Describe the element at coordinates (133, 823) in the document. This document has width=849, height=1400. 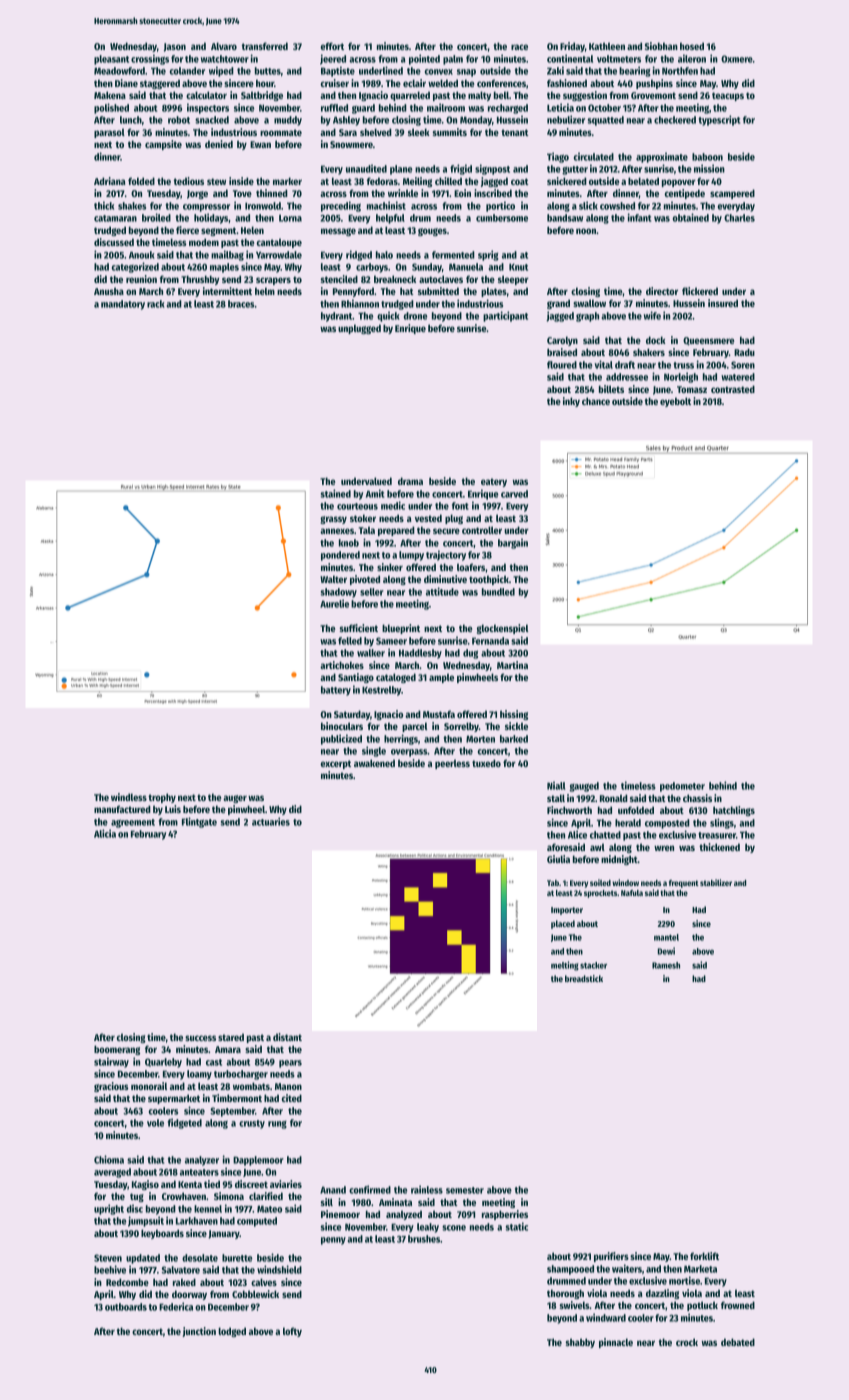
I see `agreement` at that location.
